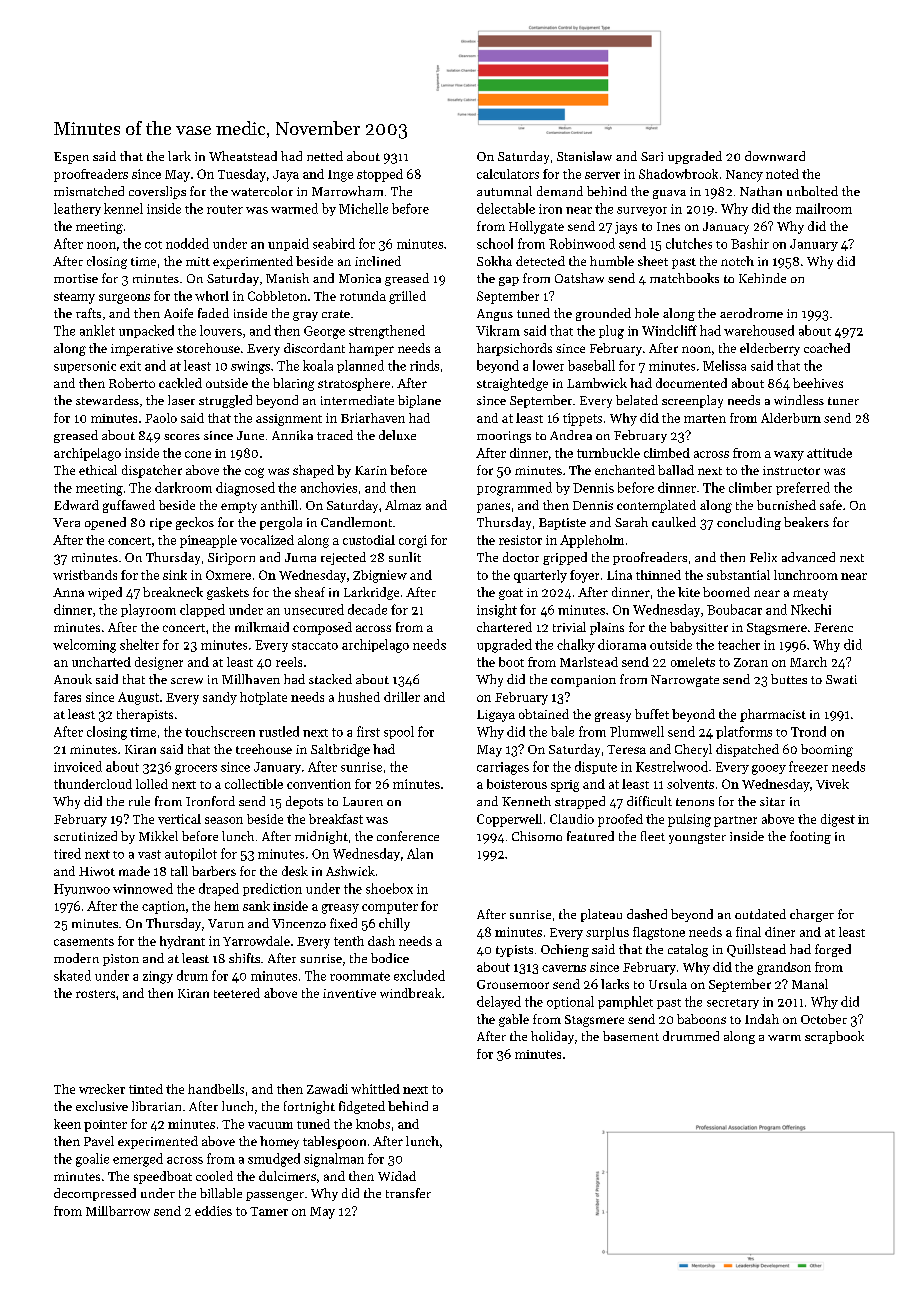  I want to click on tired, so click(67, 853).
